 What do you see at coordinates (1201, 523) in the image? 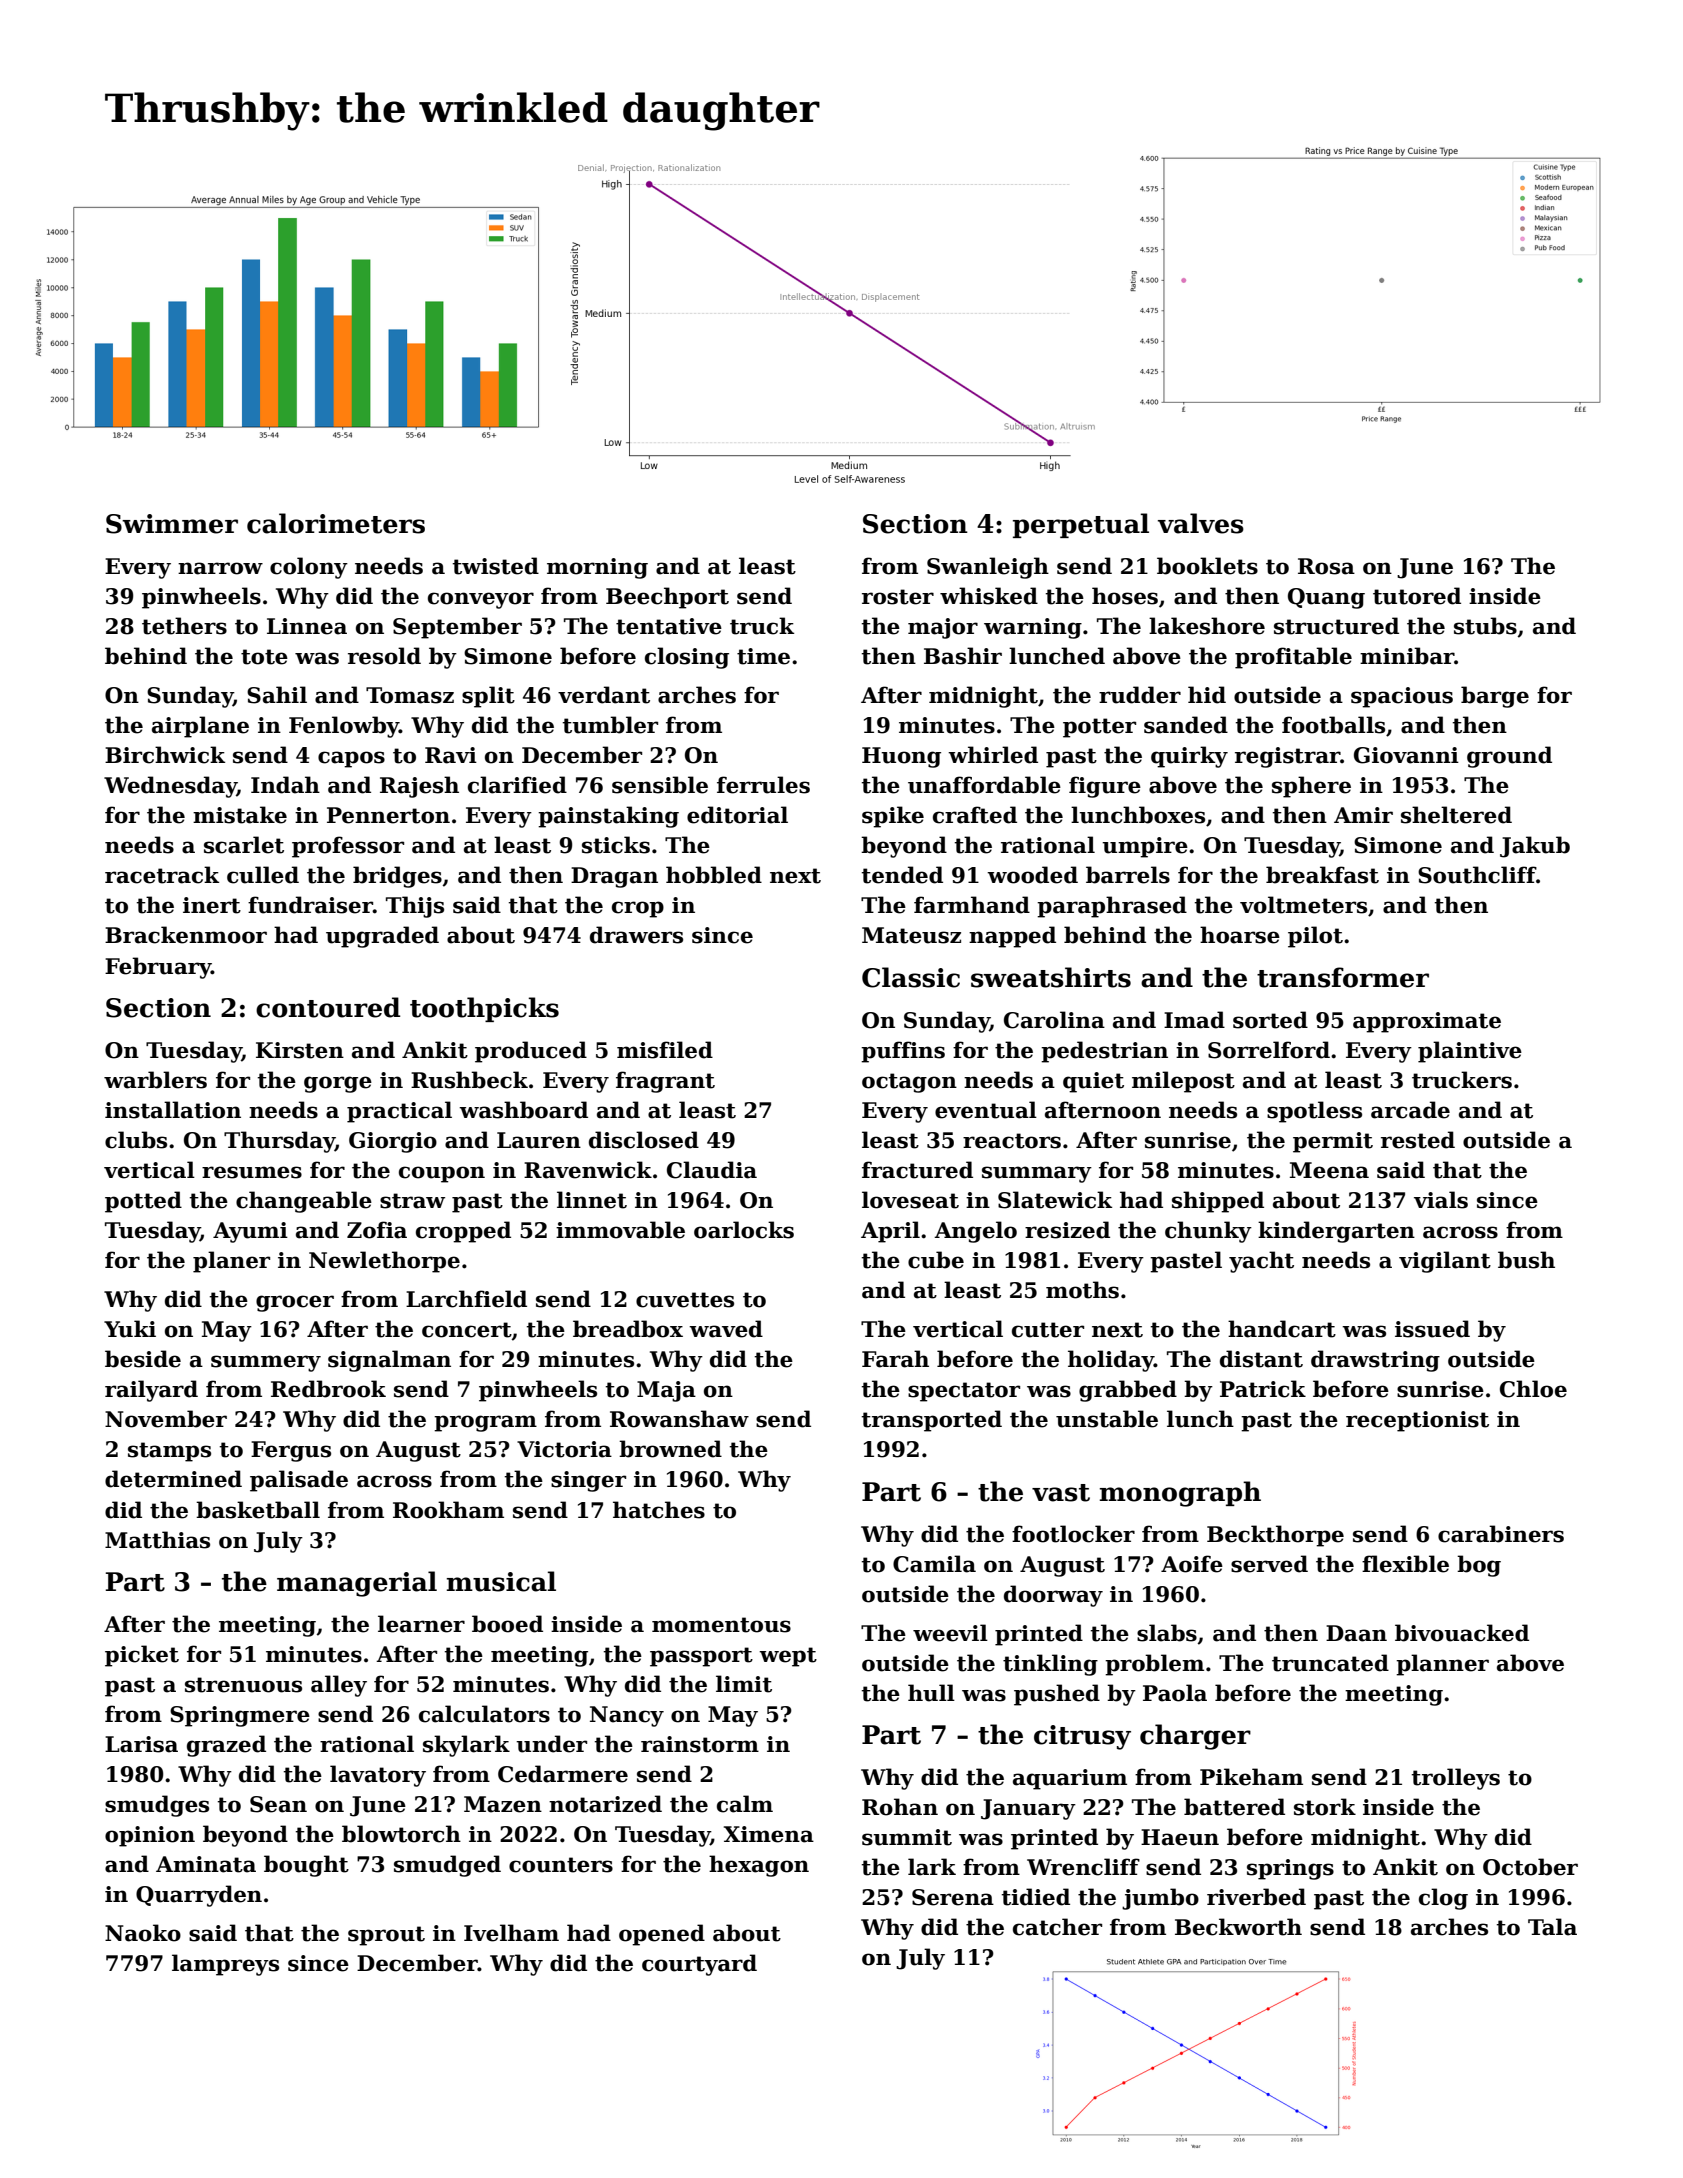
I see `valves` at bounding box center [1201, 523].
